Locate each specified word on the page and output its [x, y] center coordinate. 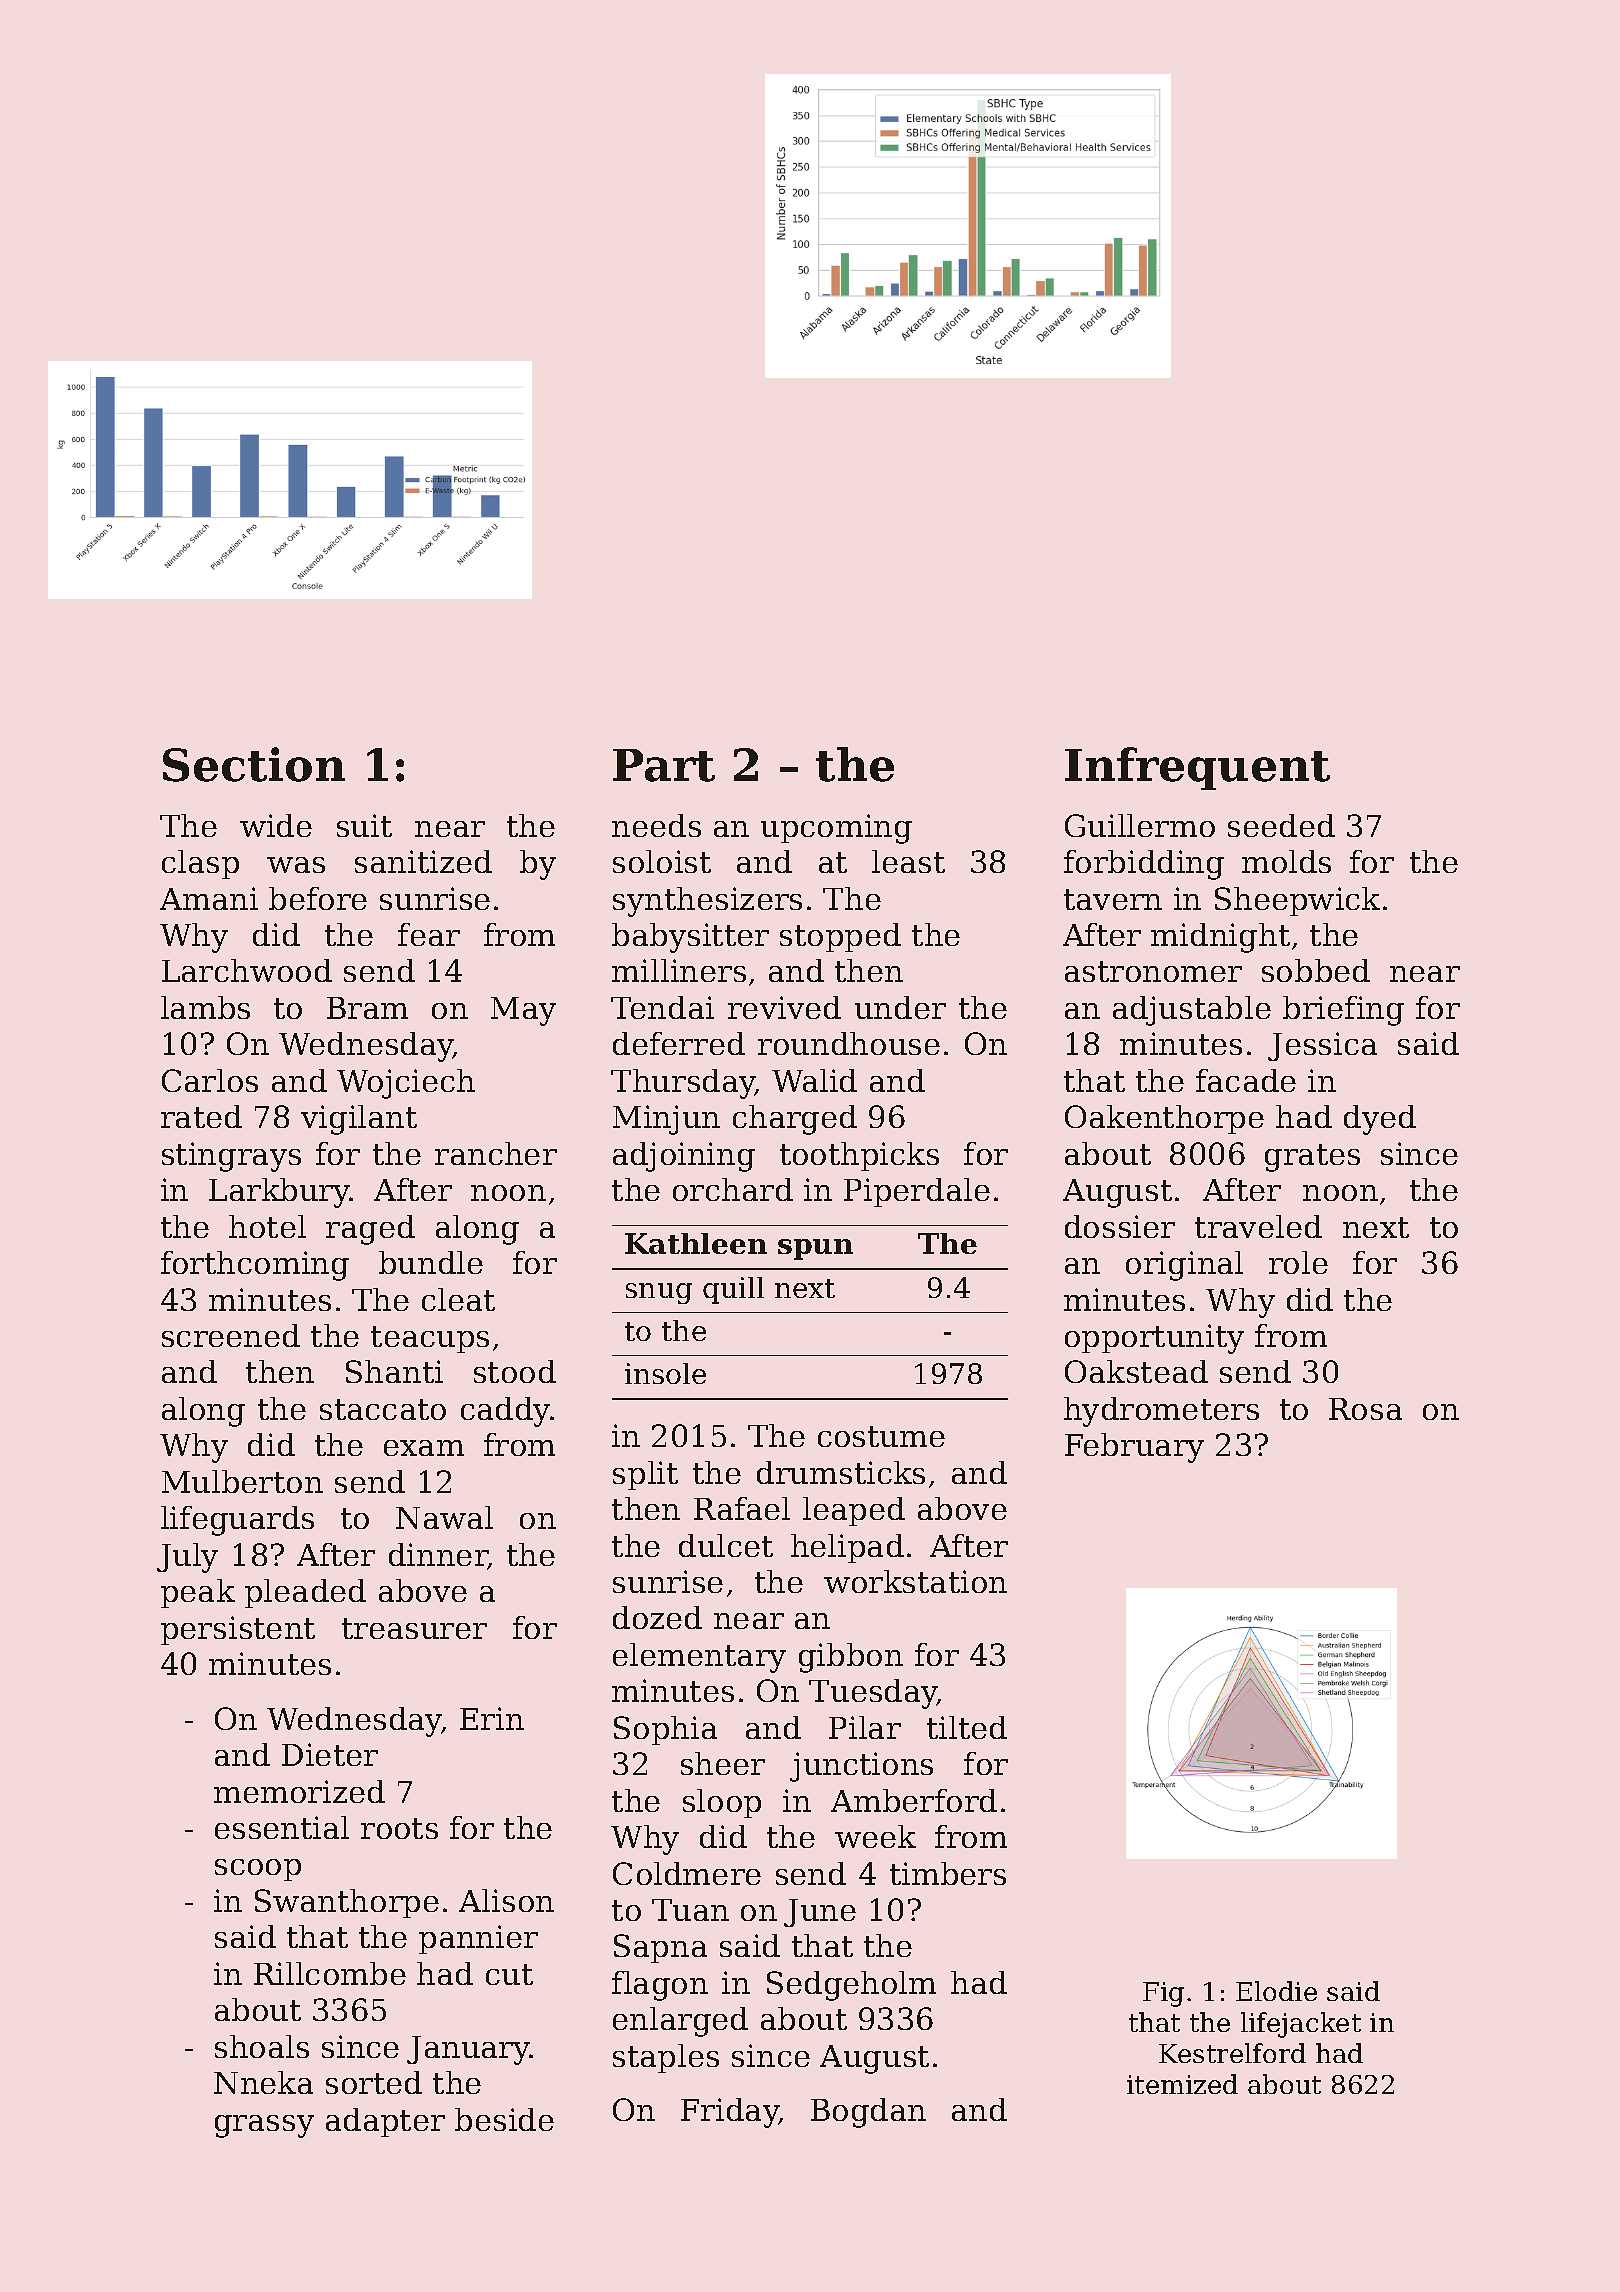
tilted [967, 1727]
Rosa [1365, 1409]
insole [665, 1373]
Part [664, 765]
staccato [383, 1409]
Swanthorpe [347, 1903]
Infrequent [1197, 768]
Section [254, 764]
